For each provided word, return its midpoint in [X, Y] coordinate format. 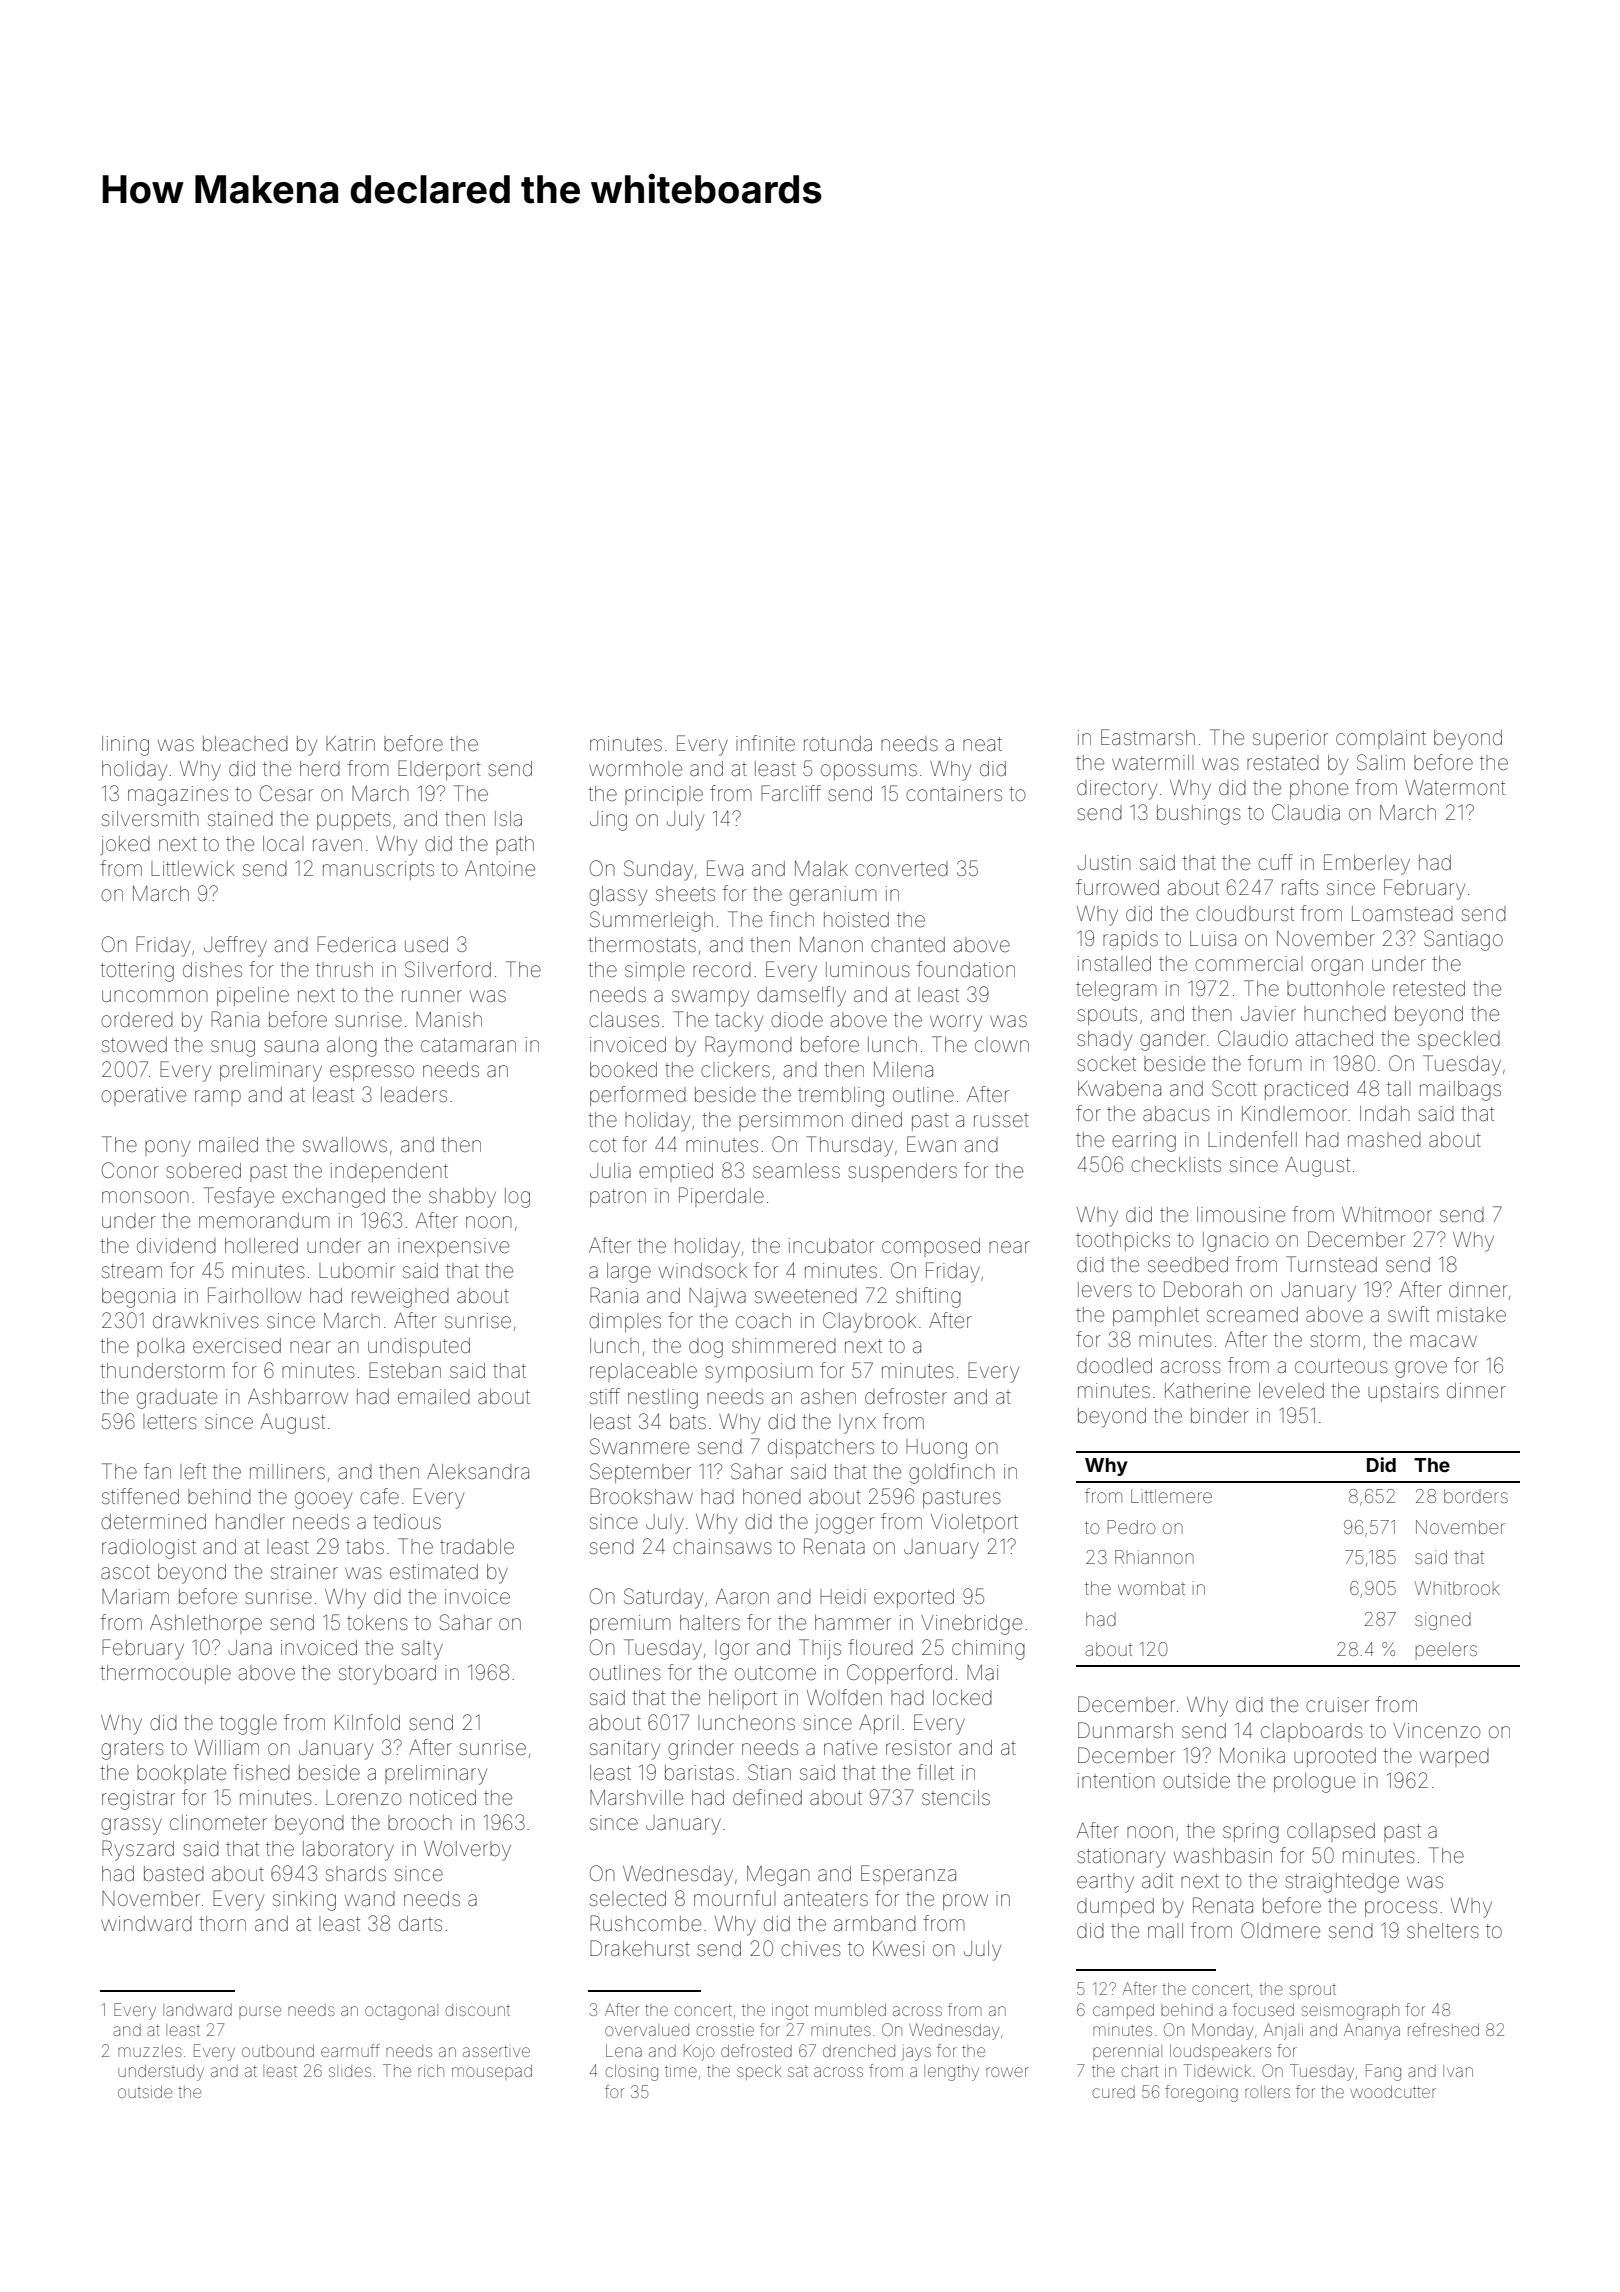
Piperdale [721, 1197]
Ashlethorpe [206, 1624]
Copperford [899, 1674]
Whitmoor [1387, 1214]
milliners [287, 1471]
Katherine [1207, 1391]
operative [143, 1096]
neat [982, 744]
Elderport [439, 770]
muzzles [150, 2051]
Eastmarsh [1148, 737]
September [640, 1473]
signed [1443, 1621]
